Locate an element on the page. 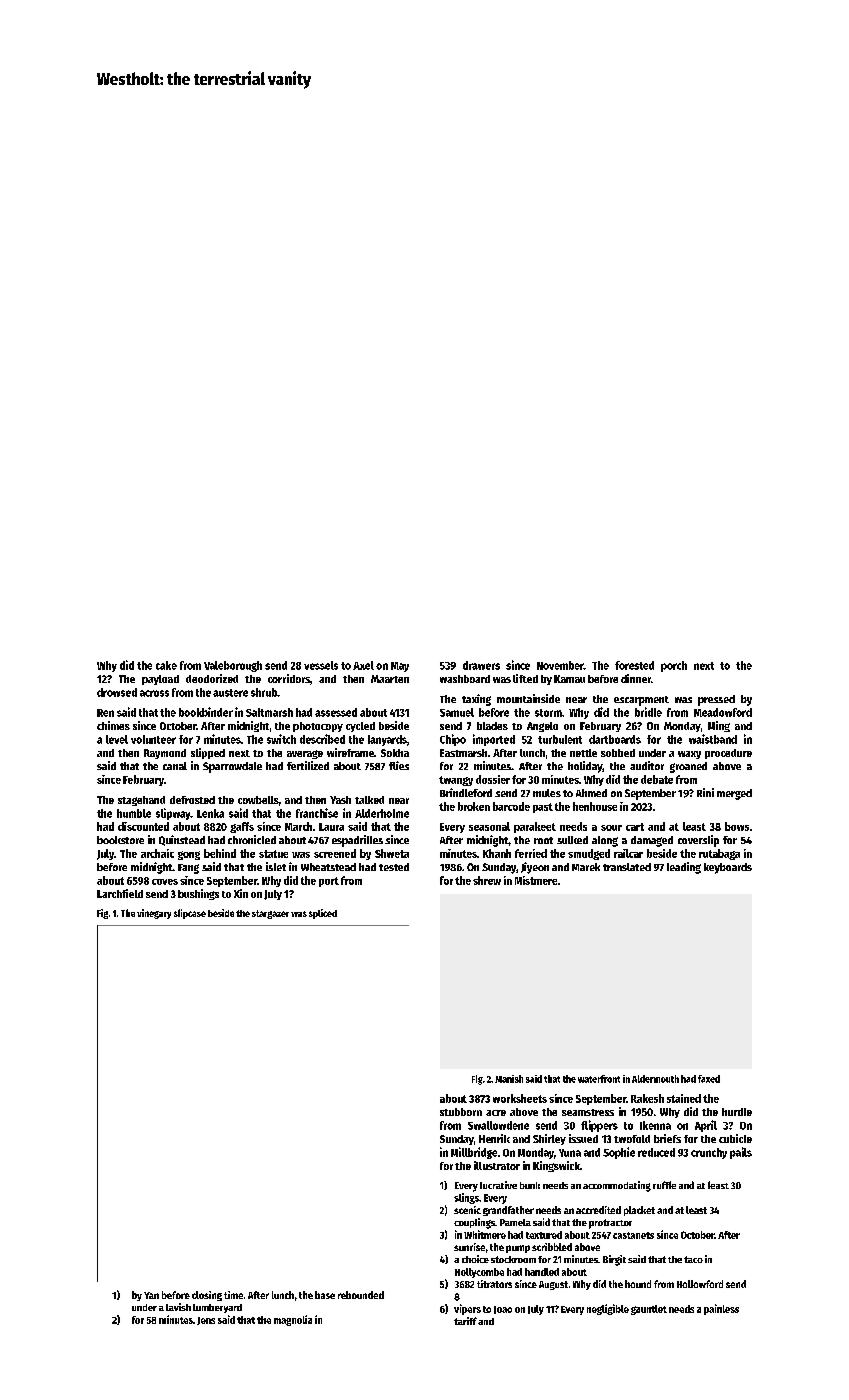 The image size is (849, 1400). painless is located at coordinates (721, 1309).
